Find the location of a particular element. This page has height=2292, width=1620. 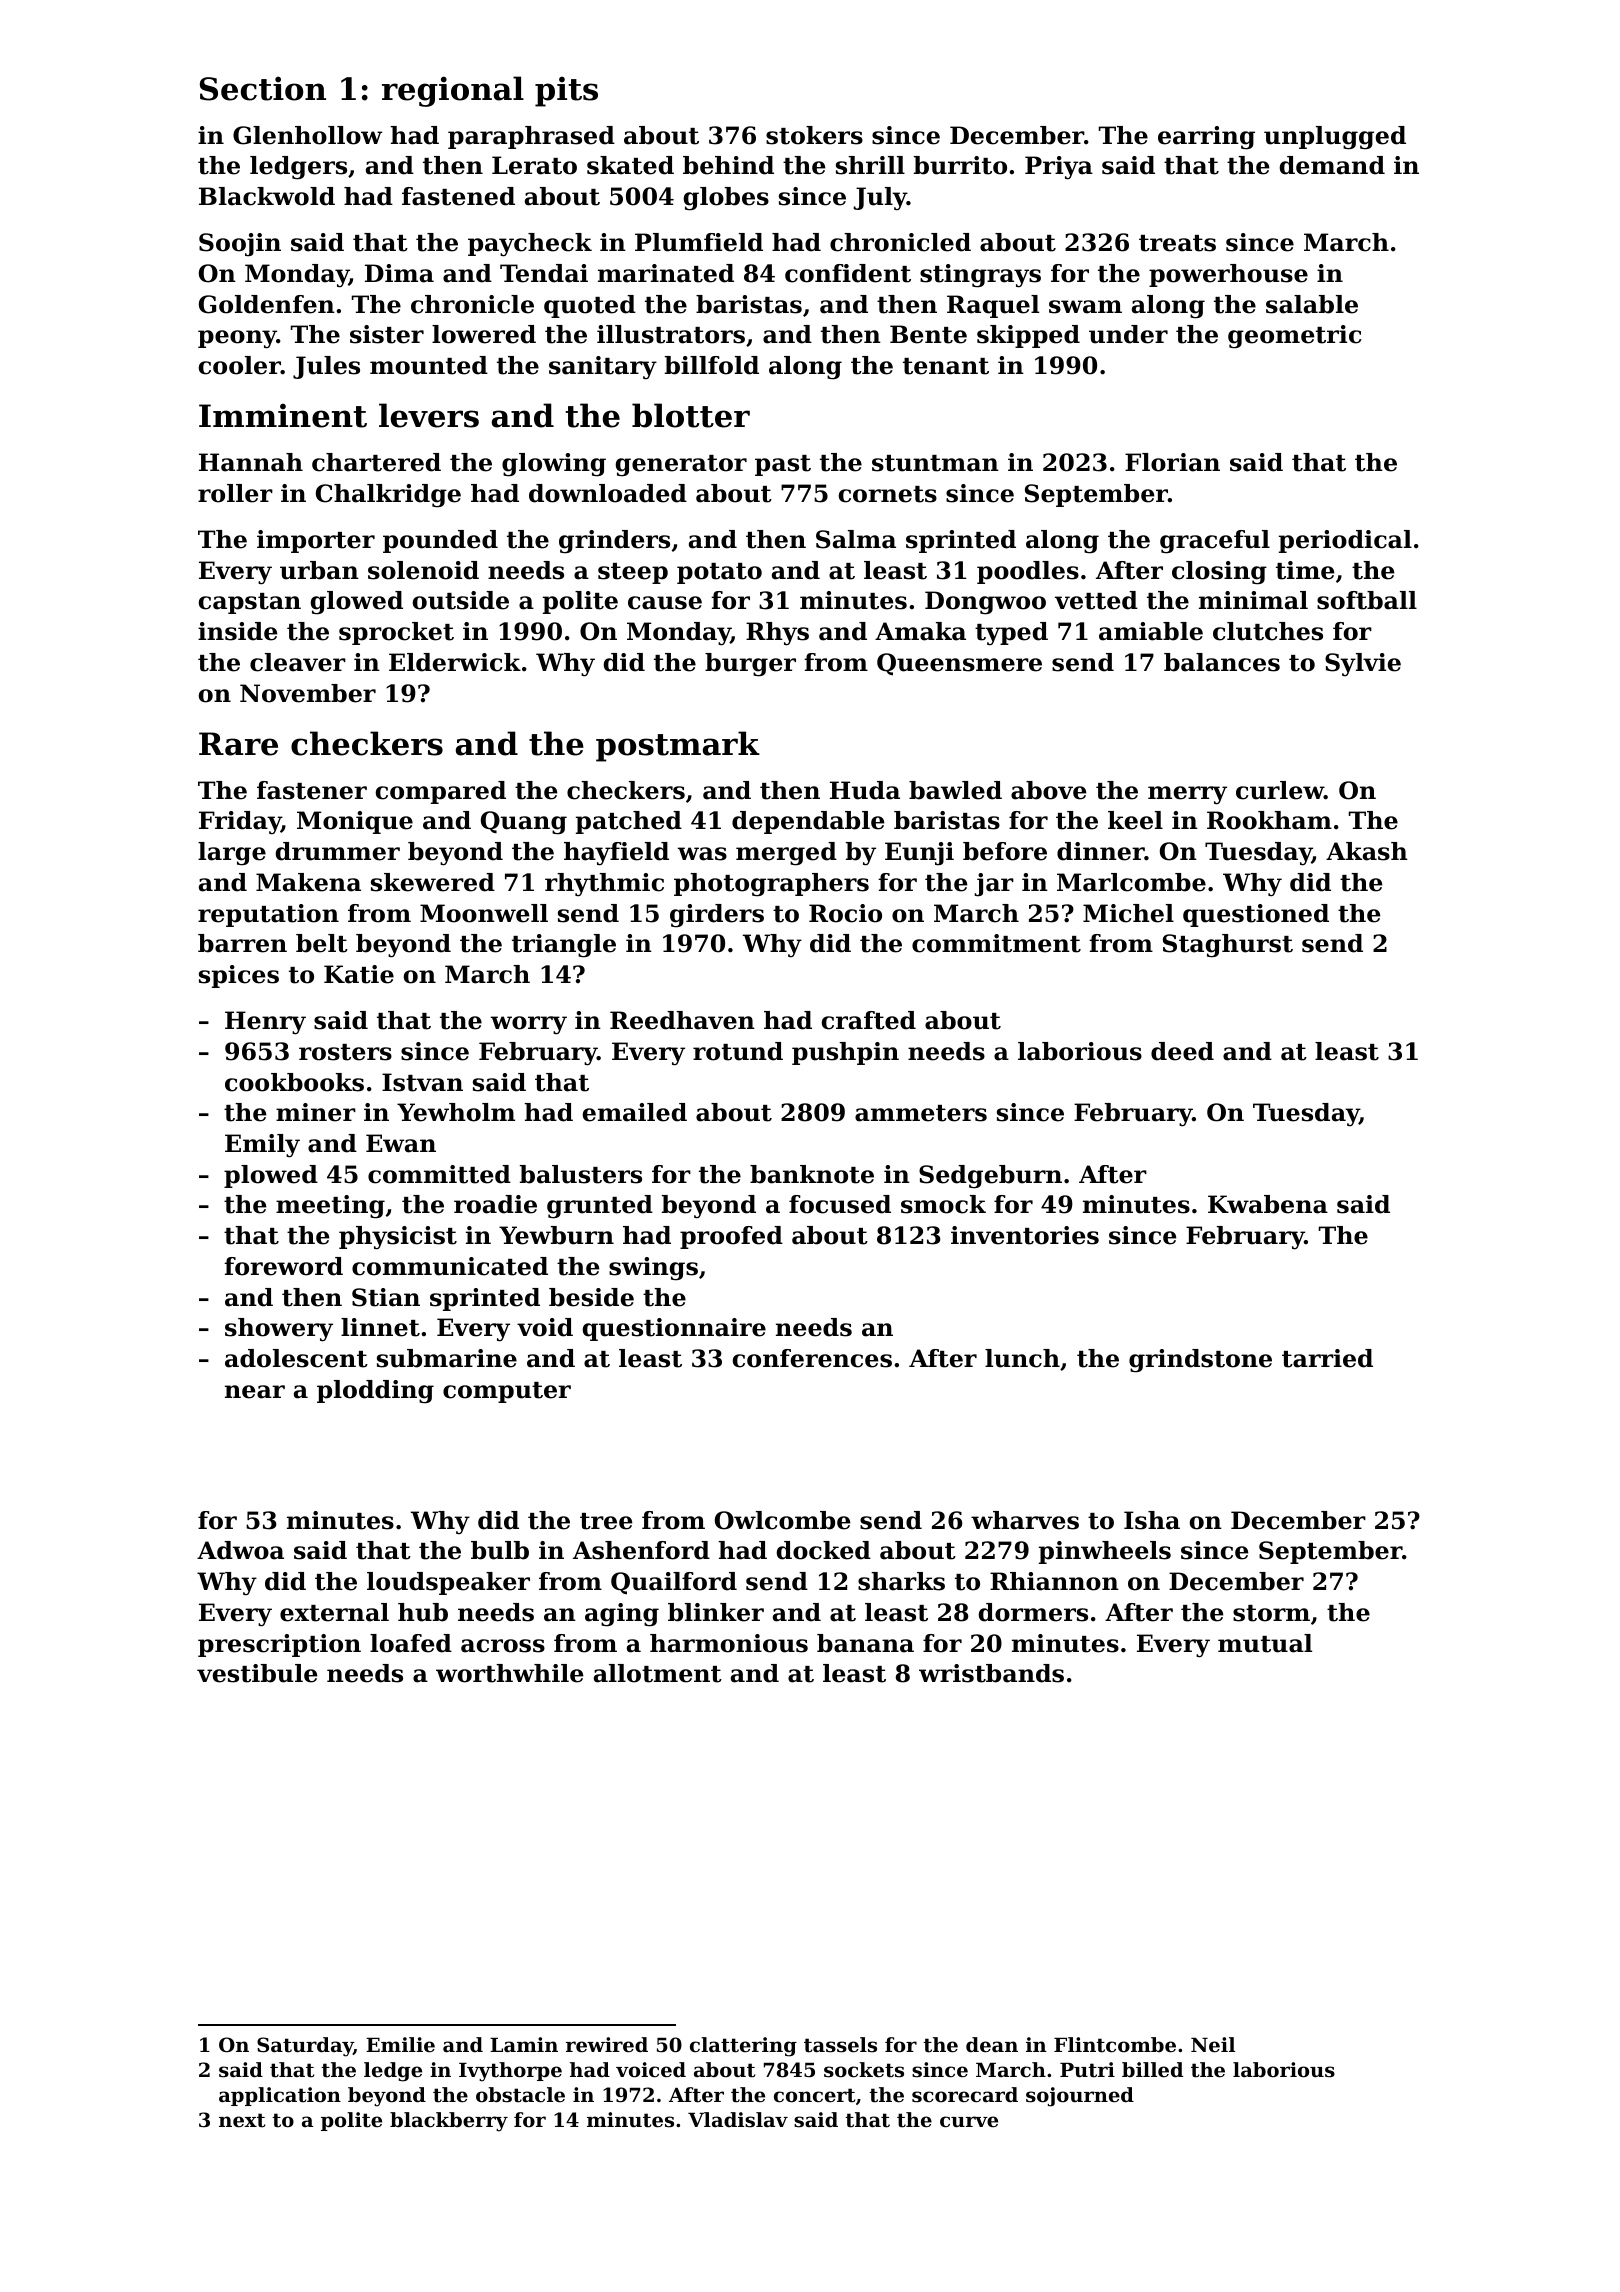

tarried is located at coordinates (1327, 1358).
